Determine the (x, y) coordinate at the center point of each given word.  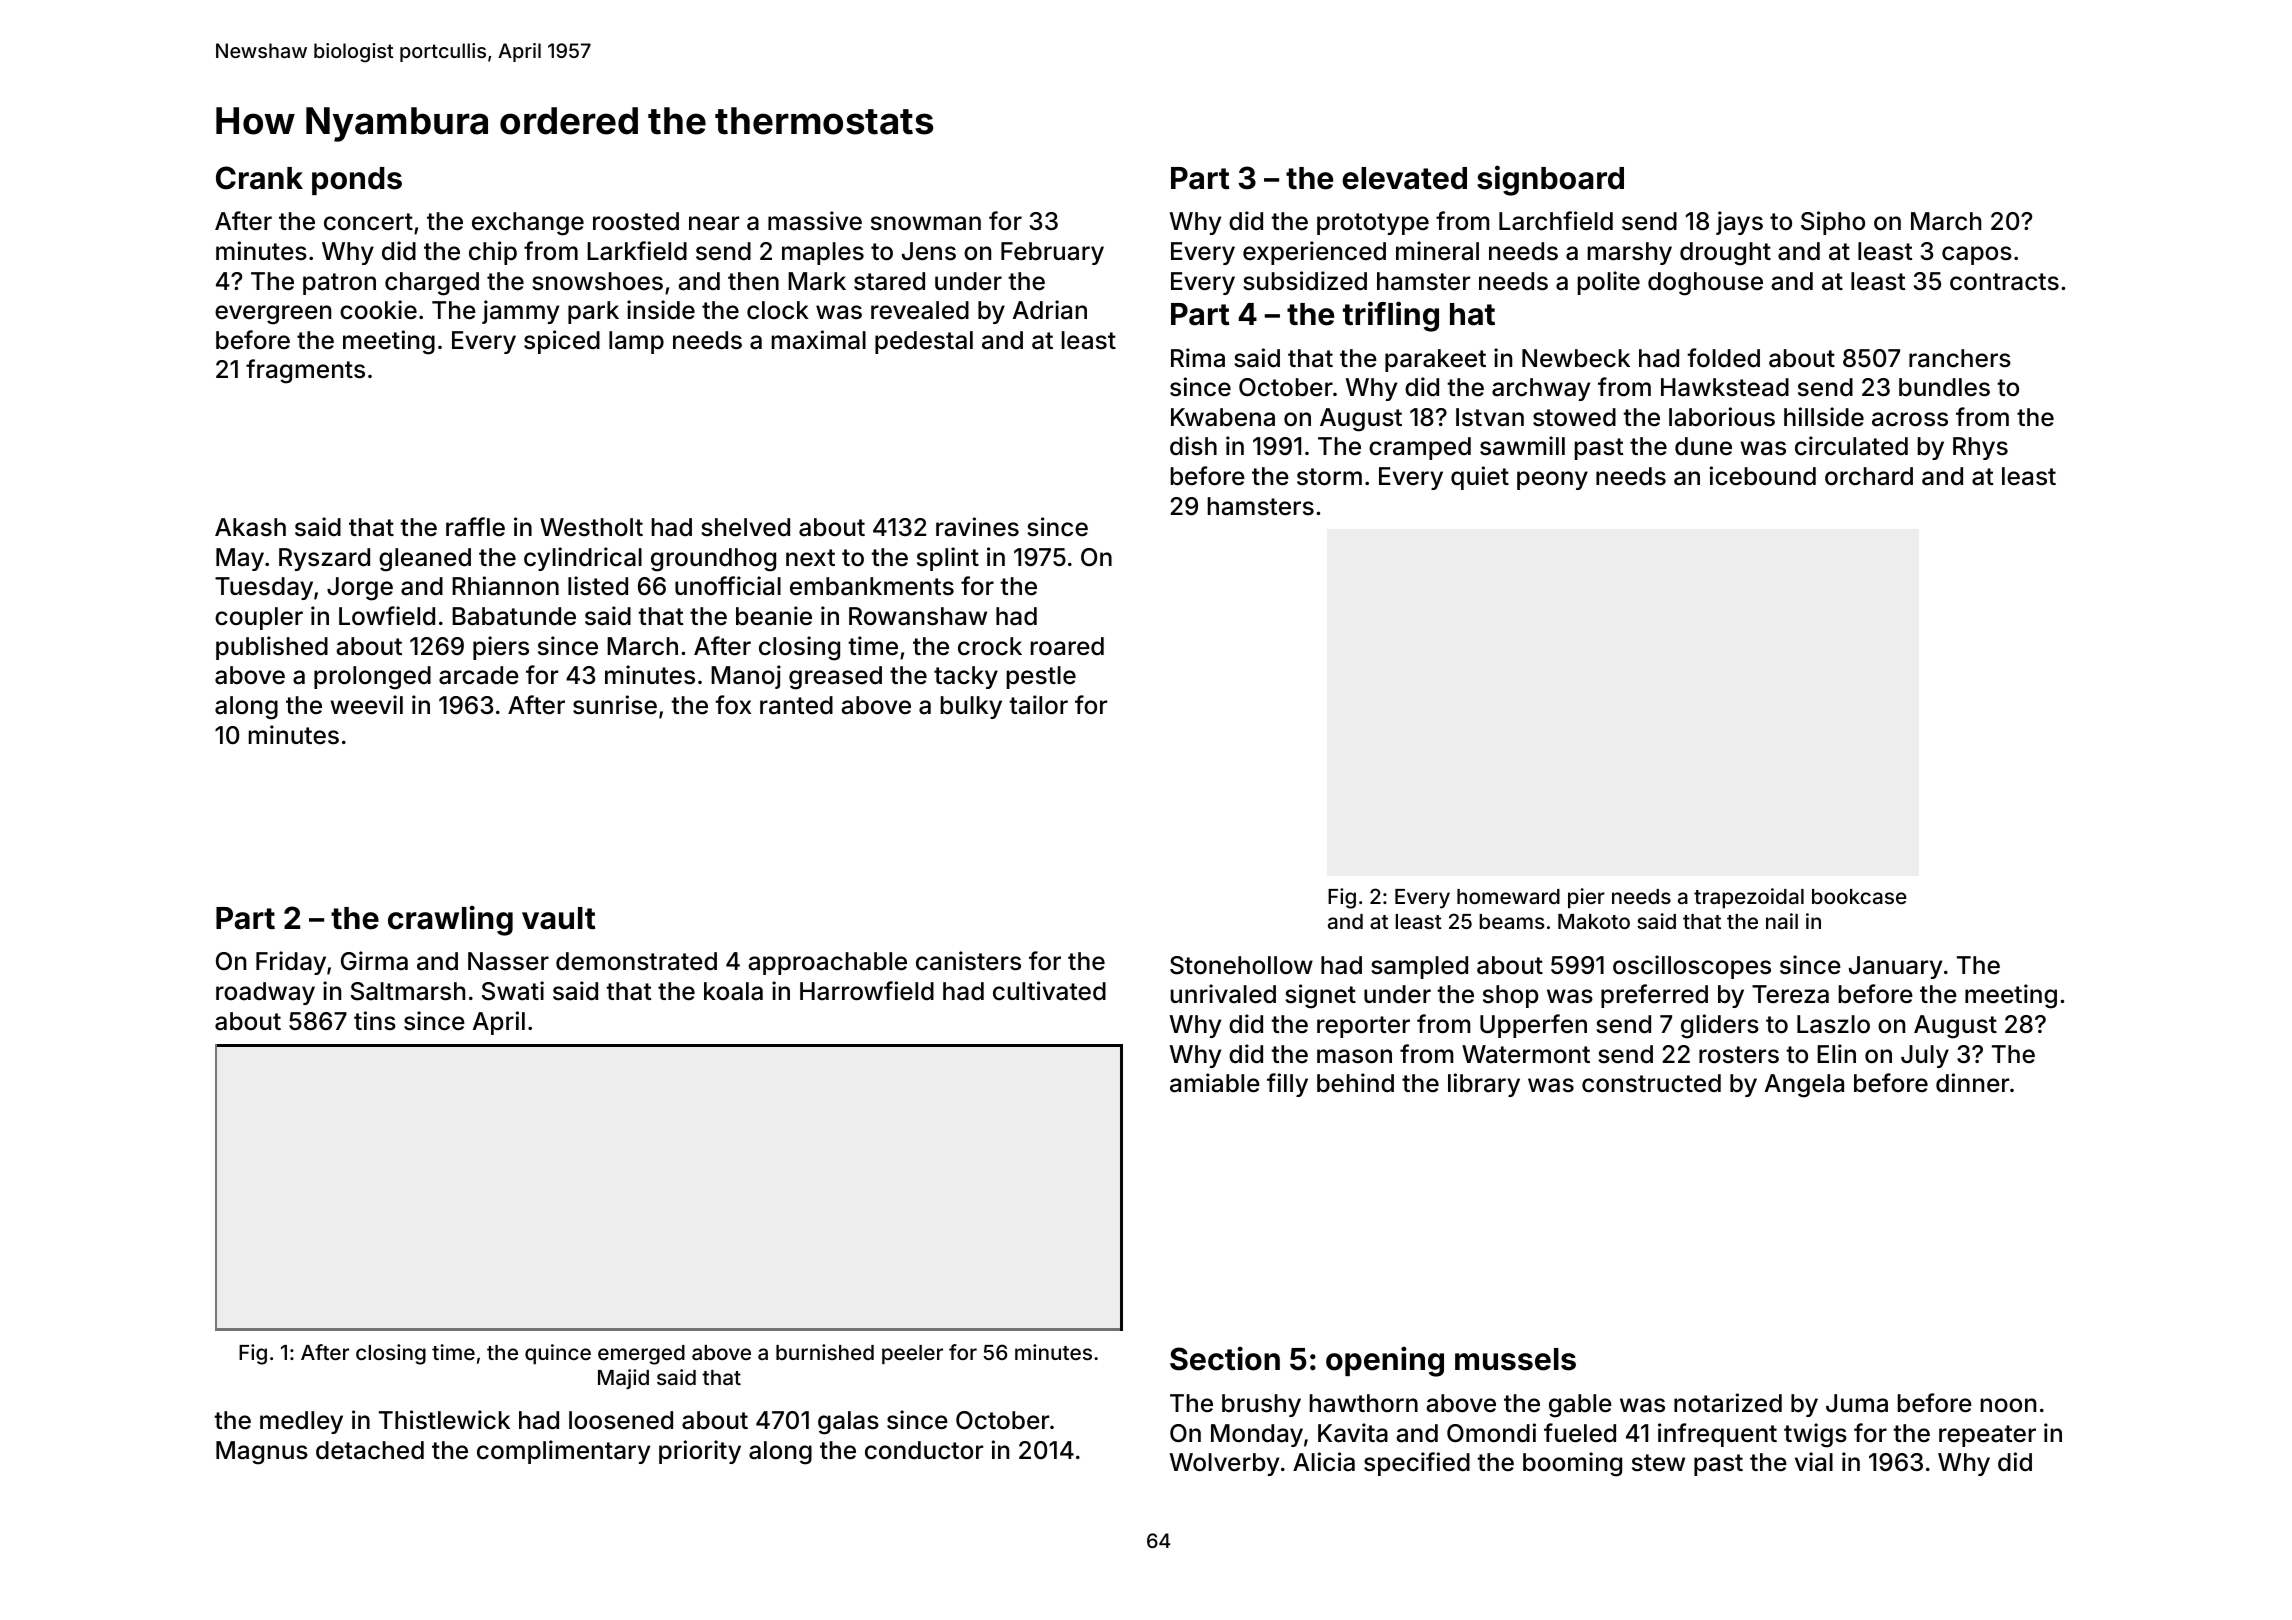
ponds (357, 181)
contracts (2004, 282)
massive (815, 221)
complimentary (563, 1452)
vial (1814, 1462)
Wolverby (1224, 1464)
